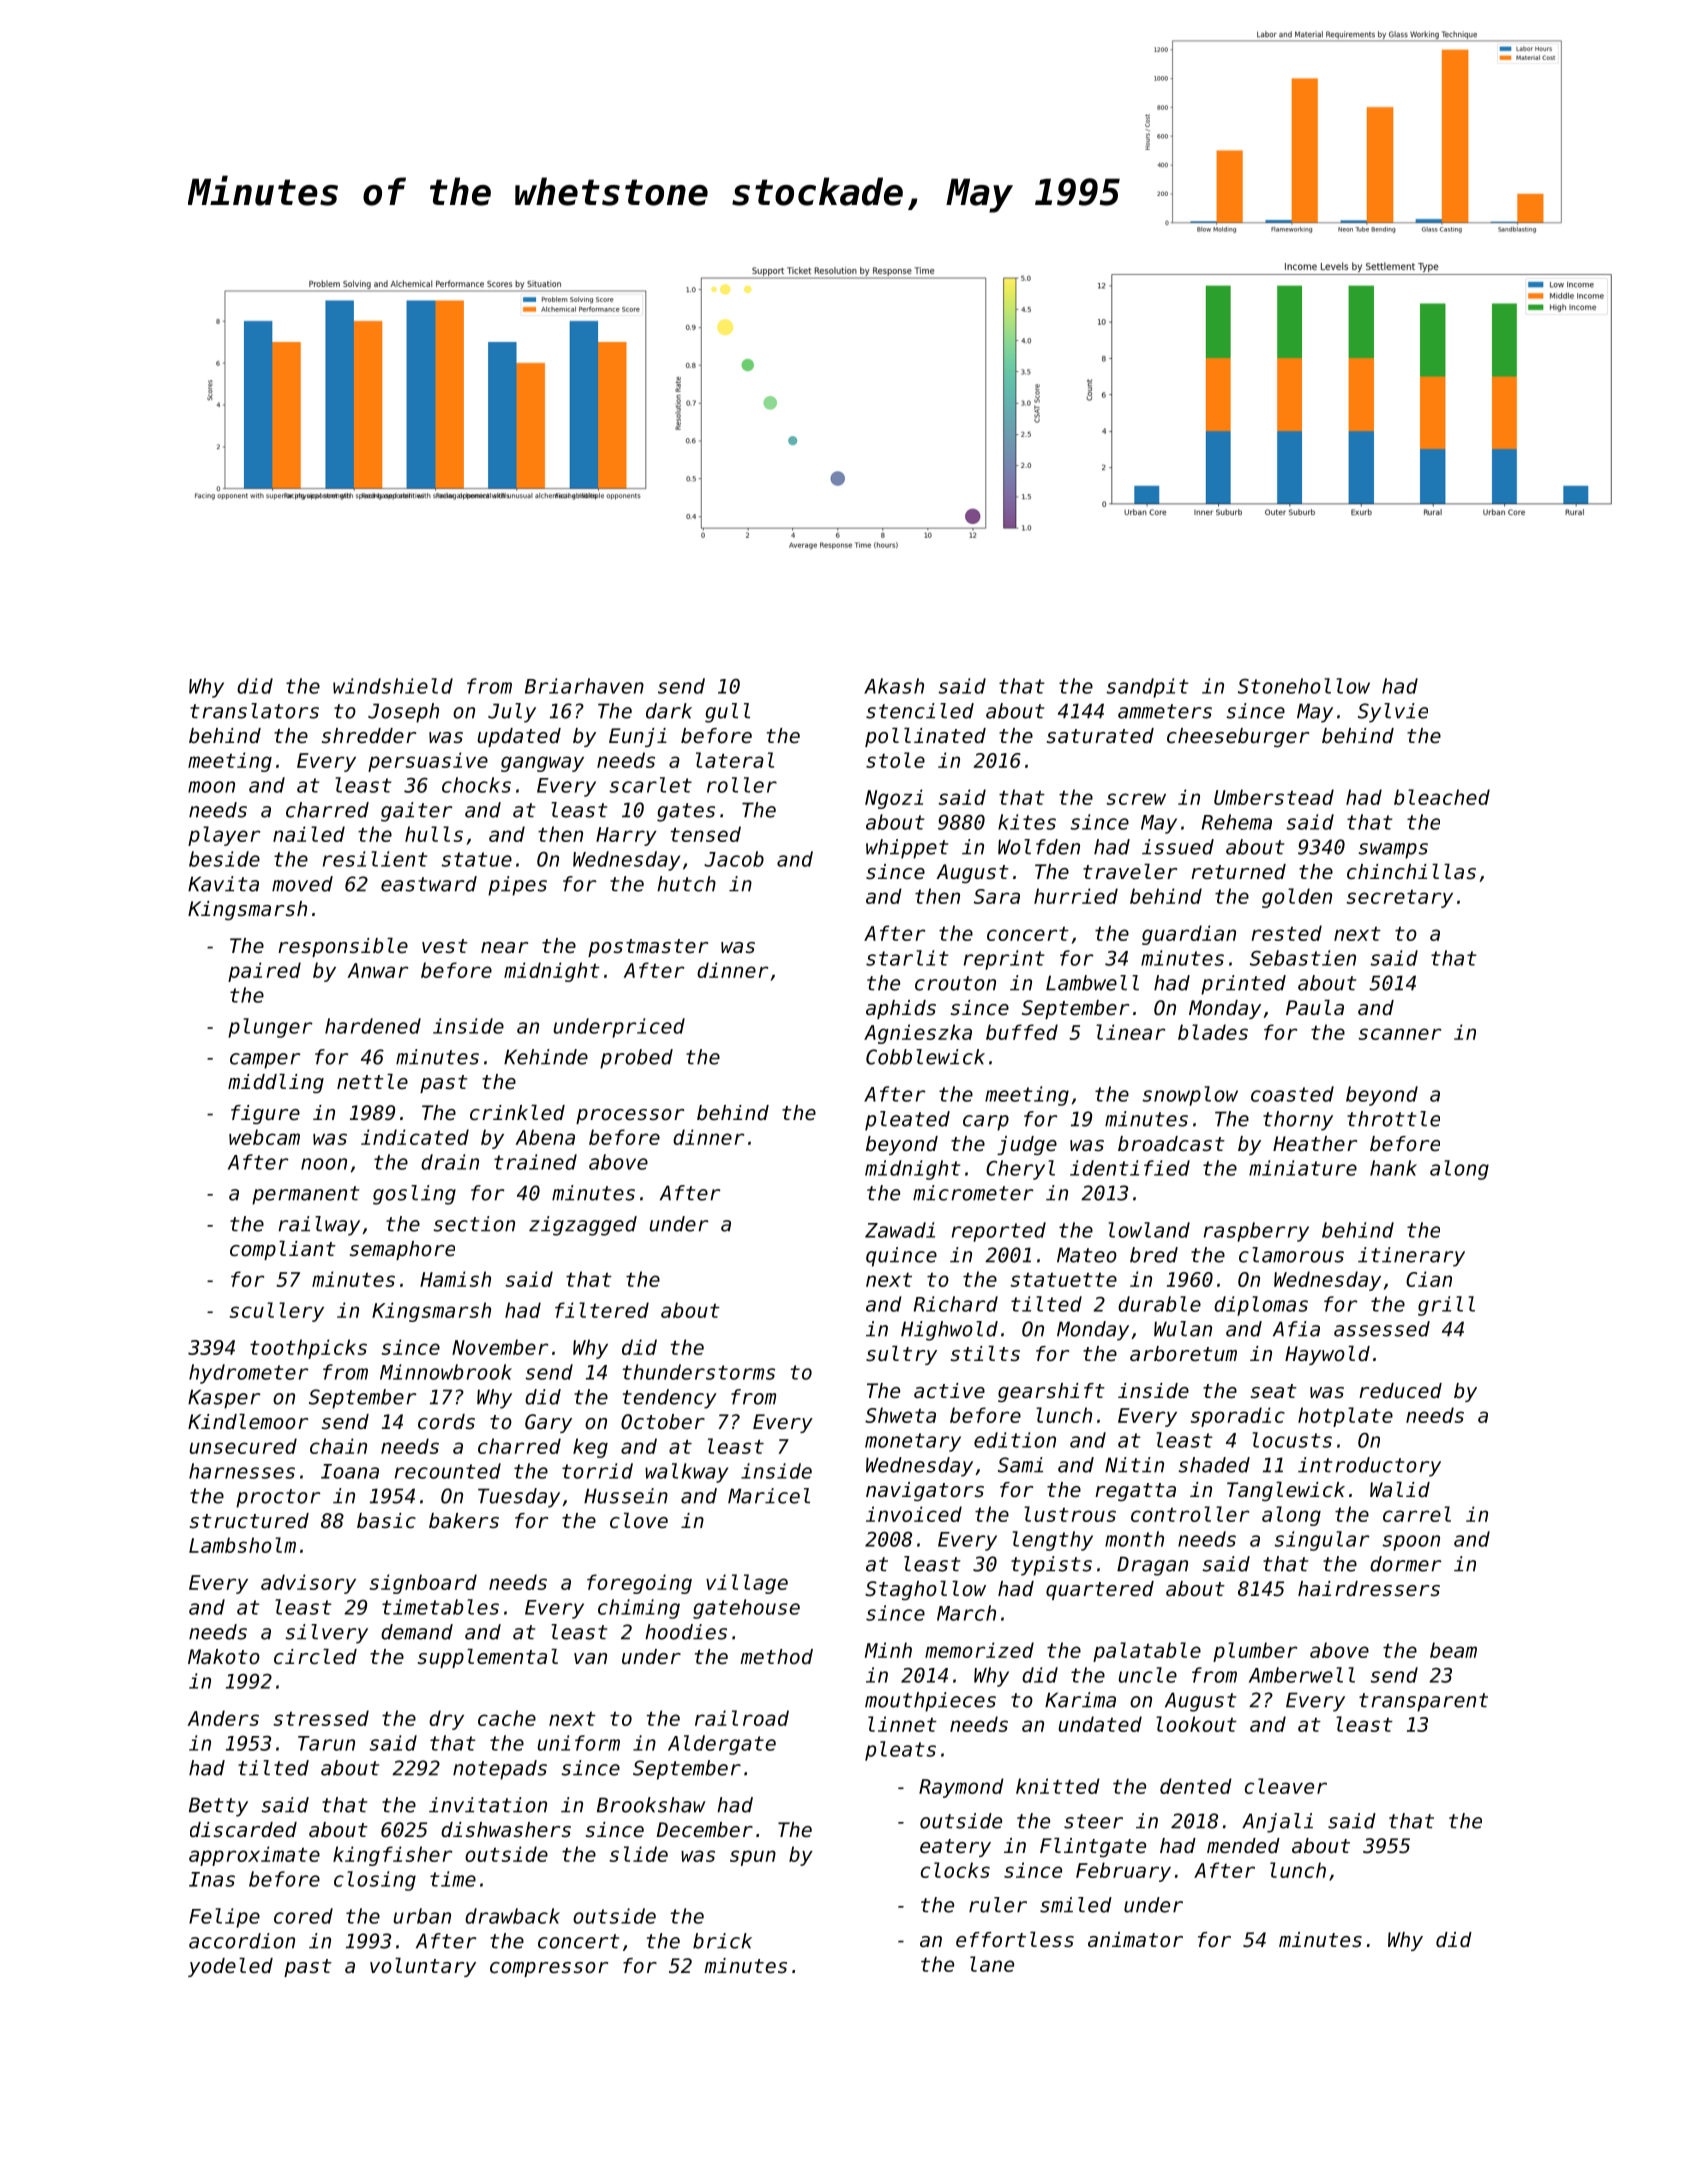 The width and height of the screenshot is (1683, 2178). I want to click on hoodies, so click(686, 1632).
